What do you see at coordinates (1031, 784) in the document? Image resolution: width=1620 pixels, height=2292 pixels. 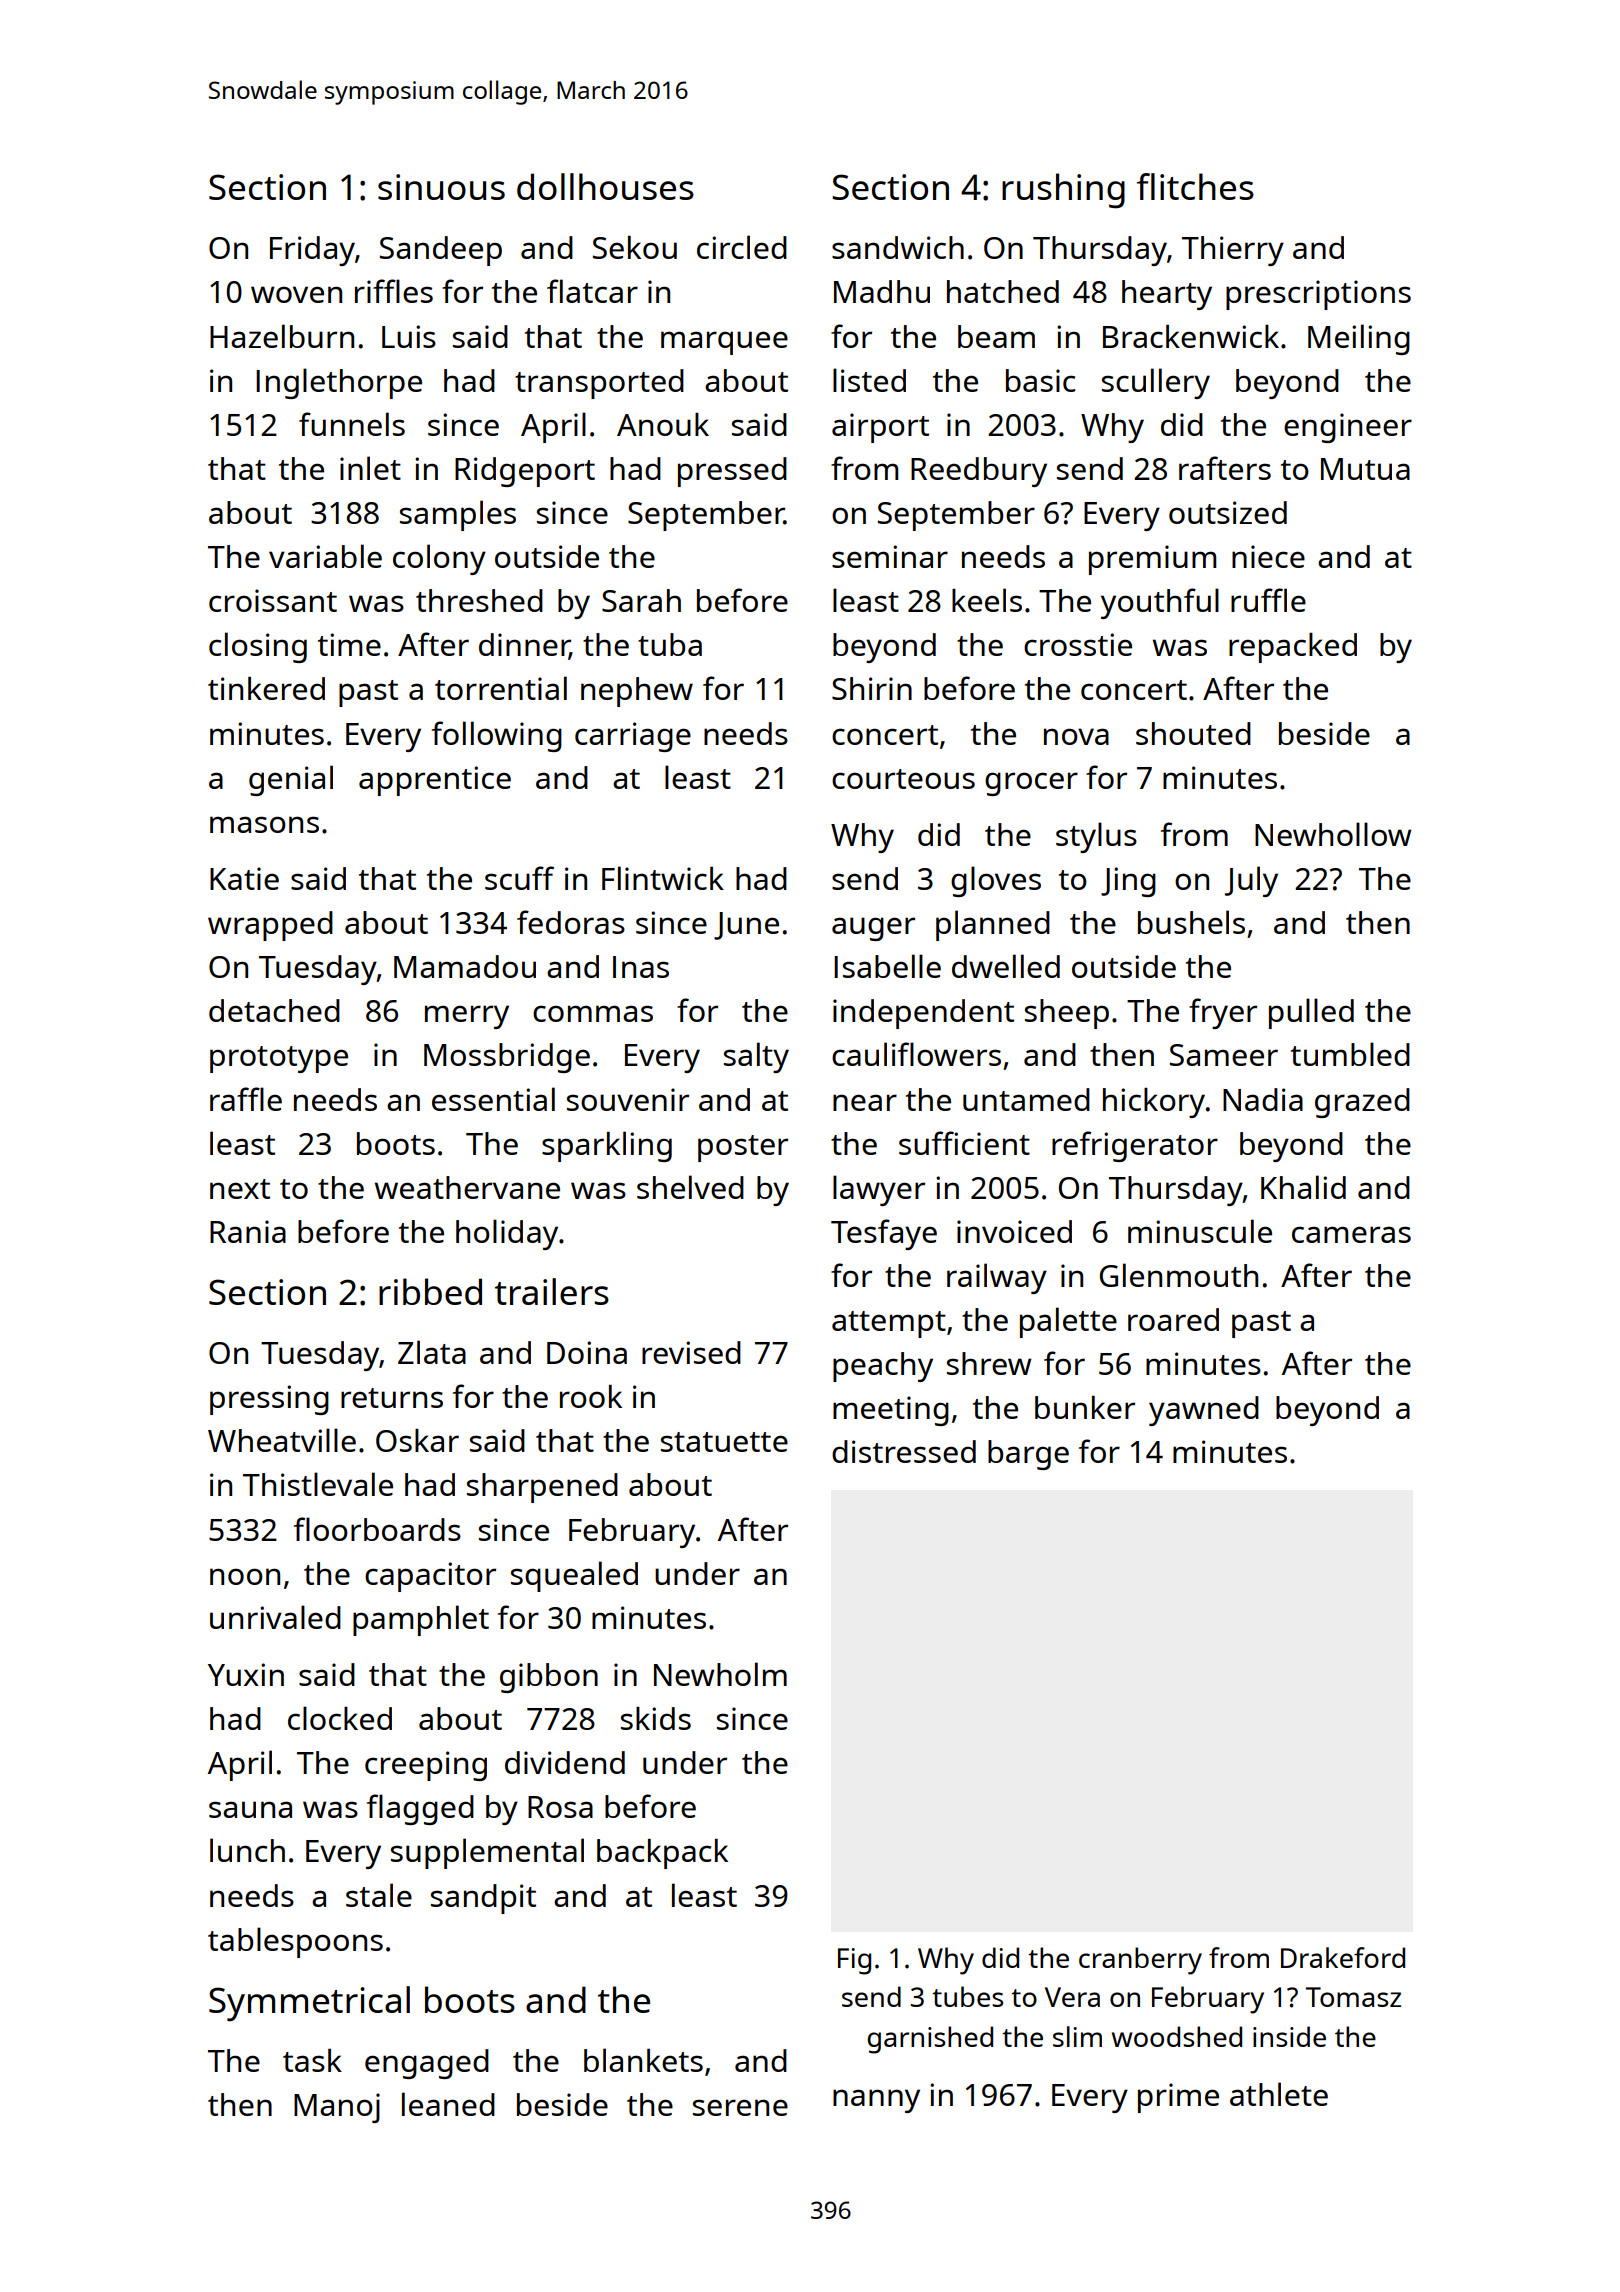 I see `grocer` at bounding box center [1031, 784].
